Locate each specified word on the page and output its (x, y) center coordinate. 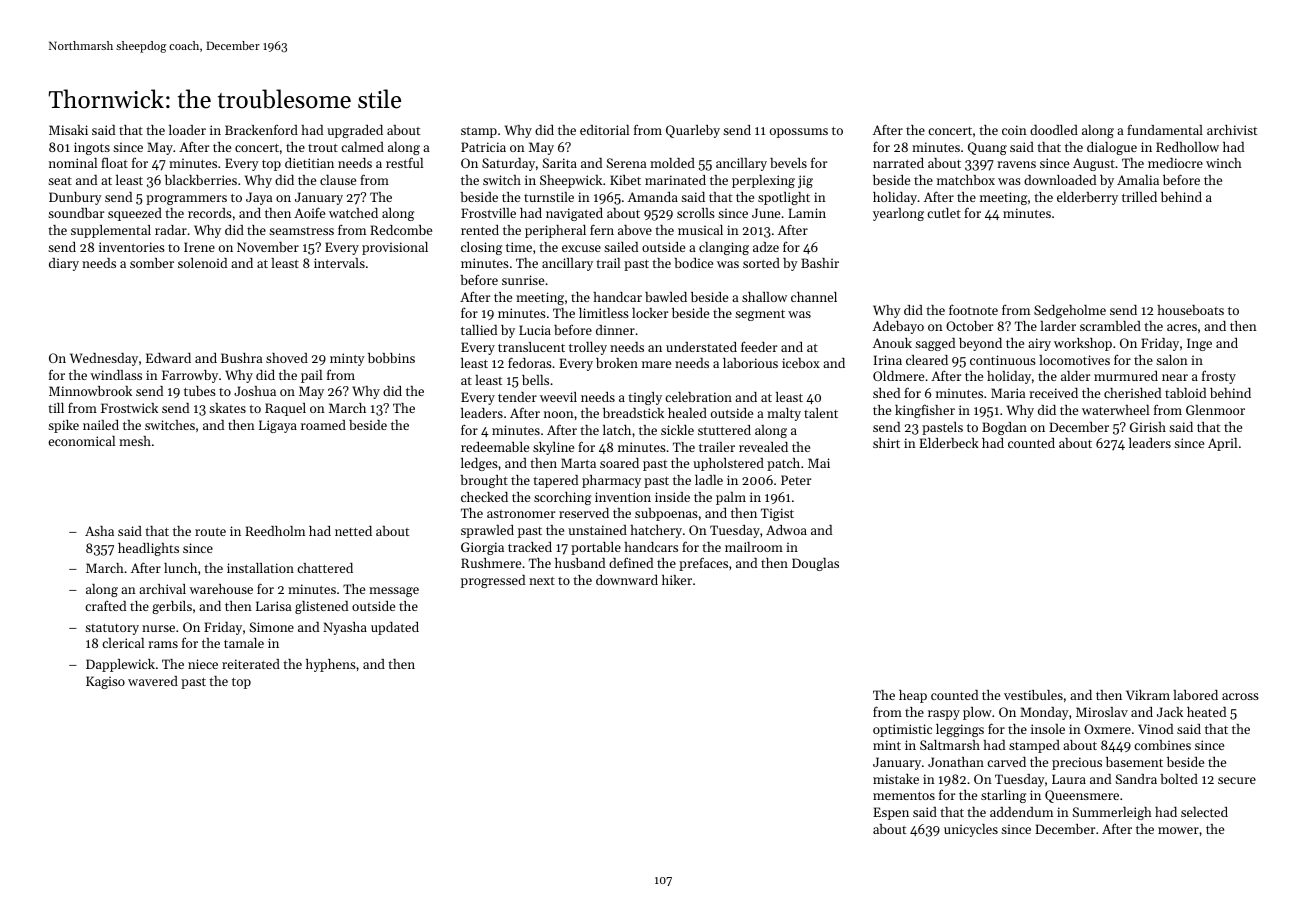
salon (1172, 360)
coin (1014, 130)
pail (311, 376)
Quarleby (693, 131)
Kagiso (105, 682)
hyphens (331, 665)
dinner (615, 330)
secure (1237, 780)
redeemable (495, 447)
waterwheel (1115, 410)
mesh (135, 441)
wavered (153, 681)
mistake (896, 779)
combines (1162, 745)
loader (187, 130)
